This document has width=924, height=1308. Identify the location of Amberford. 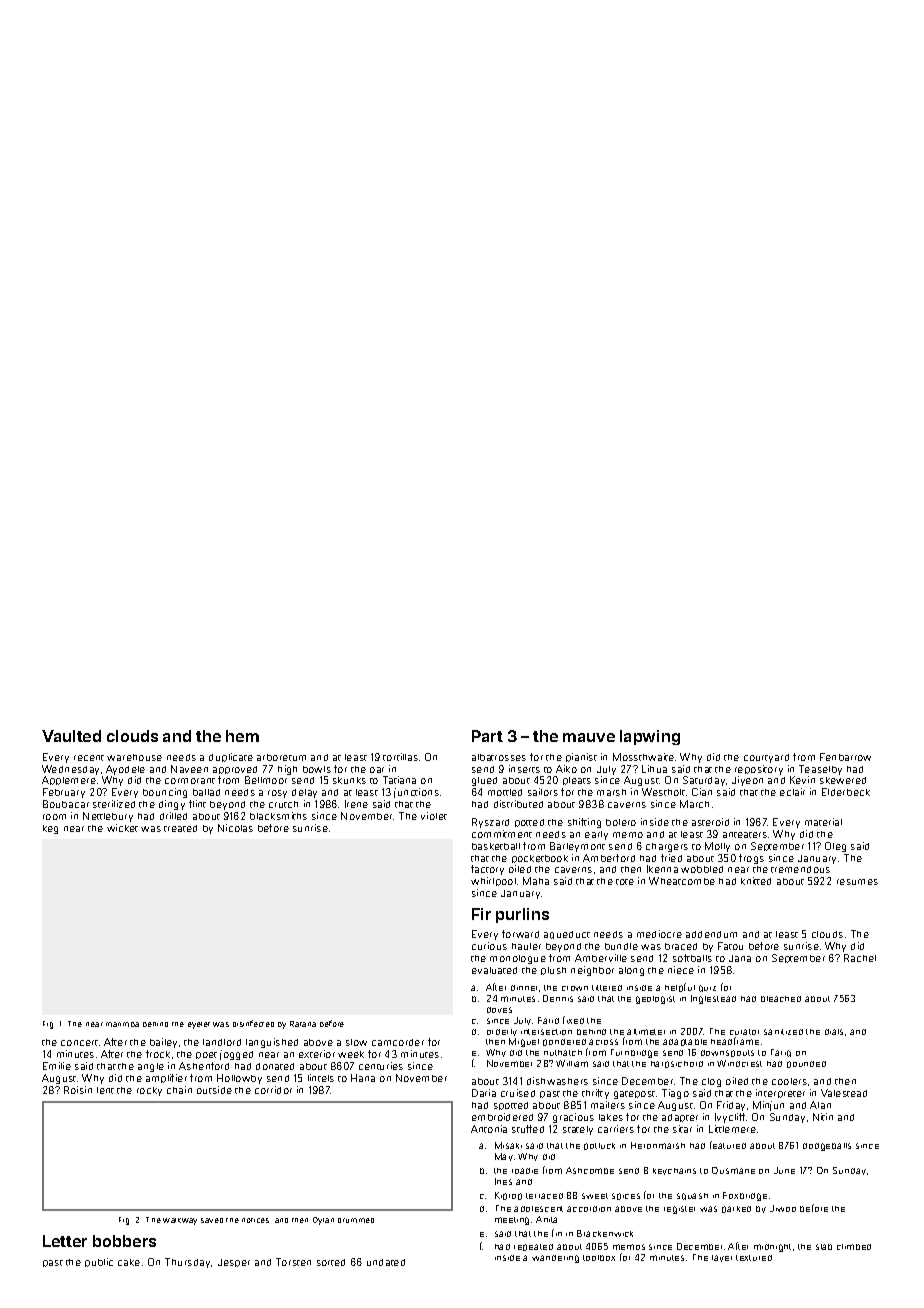
(609, 858).
